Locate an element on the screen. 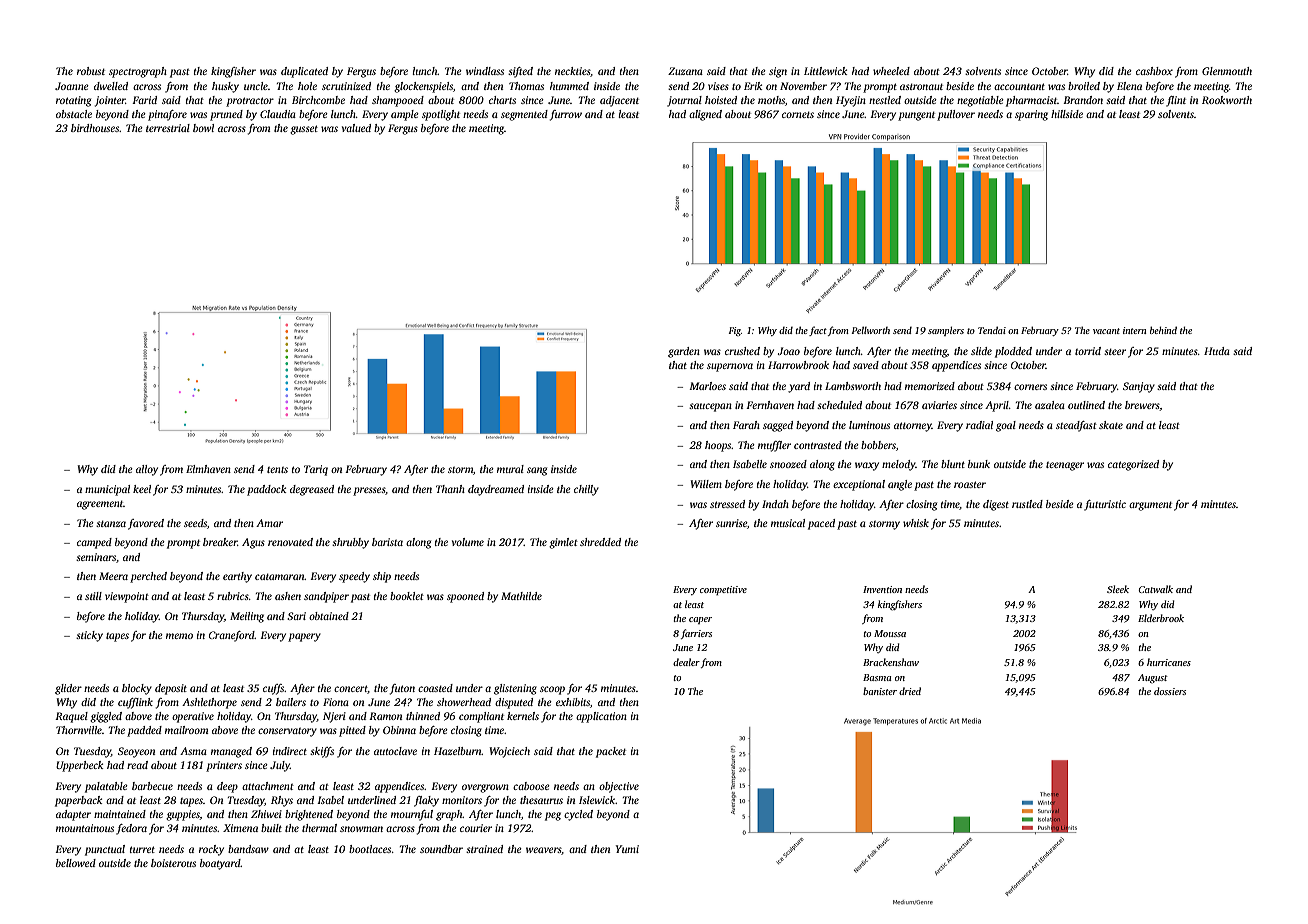  Islewick is located at coordinates (597, 800).
